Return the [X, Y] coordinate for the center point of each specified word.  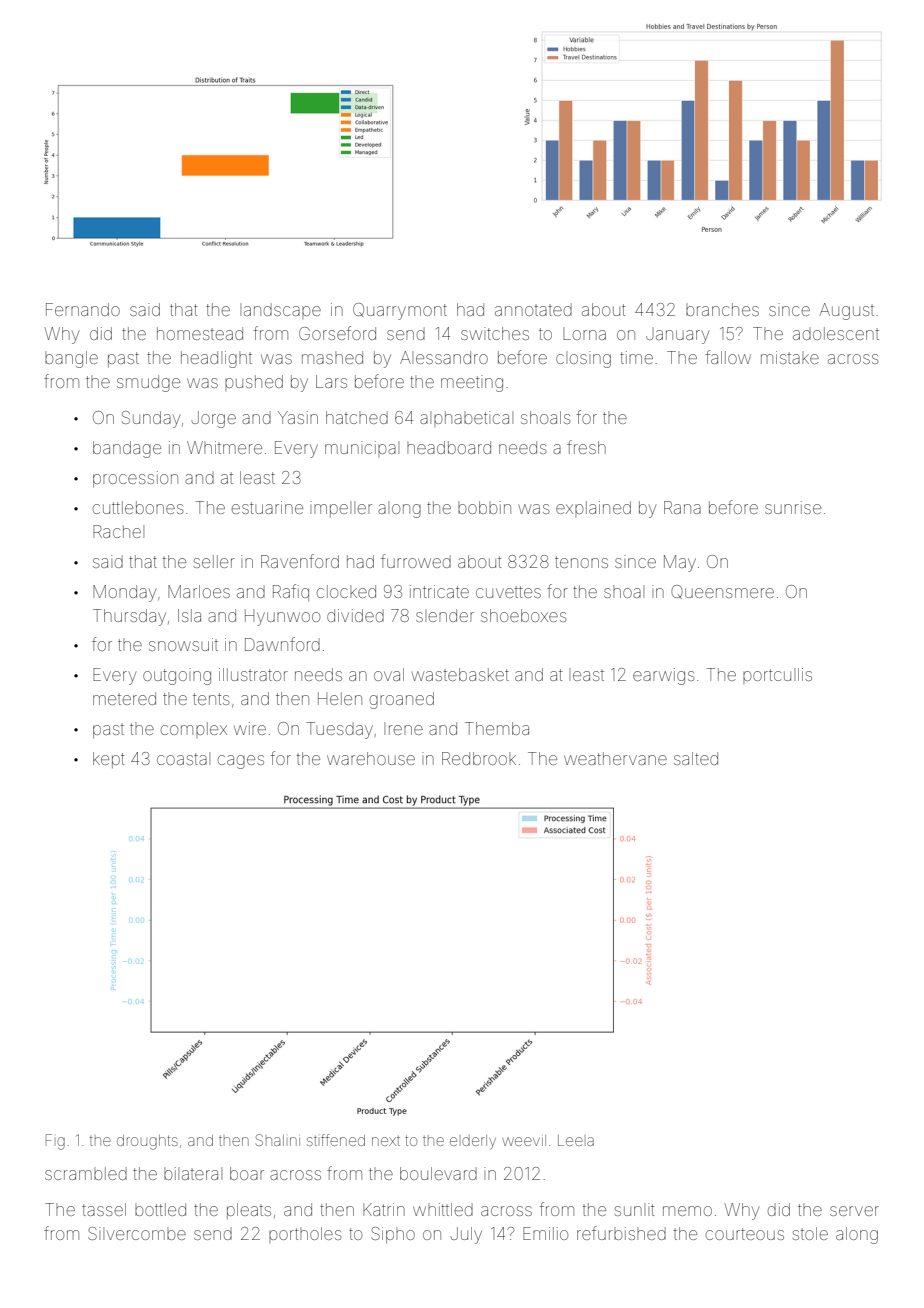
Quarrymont [400, 311]
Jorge [213, 419]
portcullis [777, 676]
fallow [728, 357]
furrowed [416, 561]
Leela [576, 1140]
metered [124, 698]
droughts [147, 1142]
